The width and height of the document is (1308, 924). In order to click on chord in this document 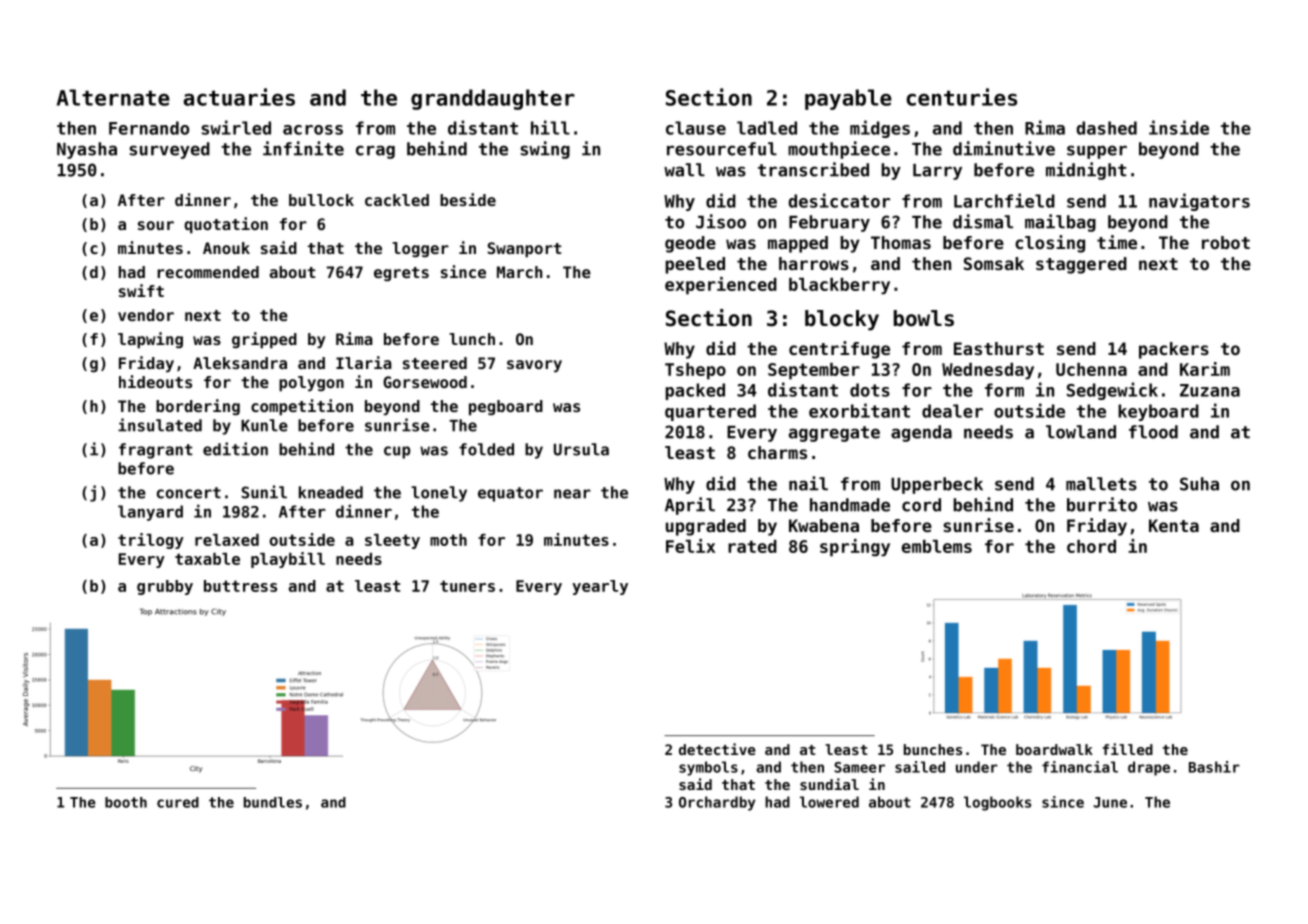, I will do `click(1091, 546)`.
